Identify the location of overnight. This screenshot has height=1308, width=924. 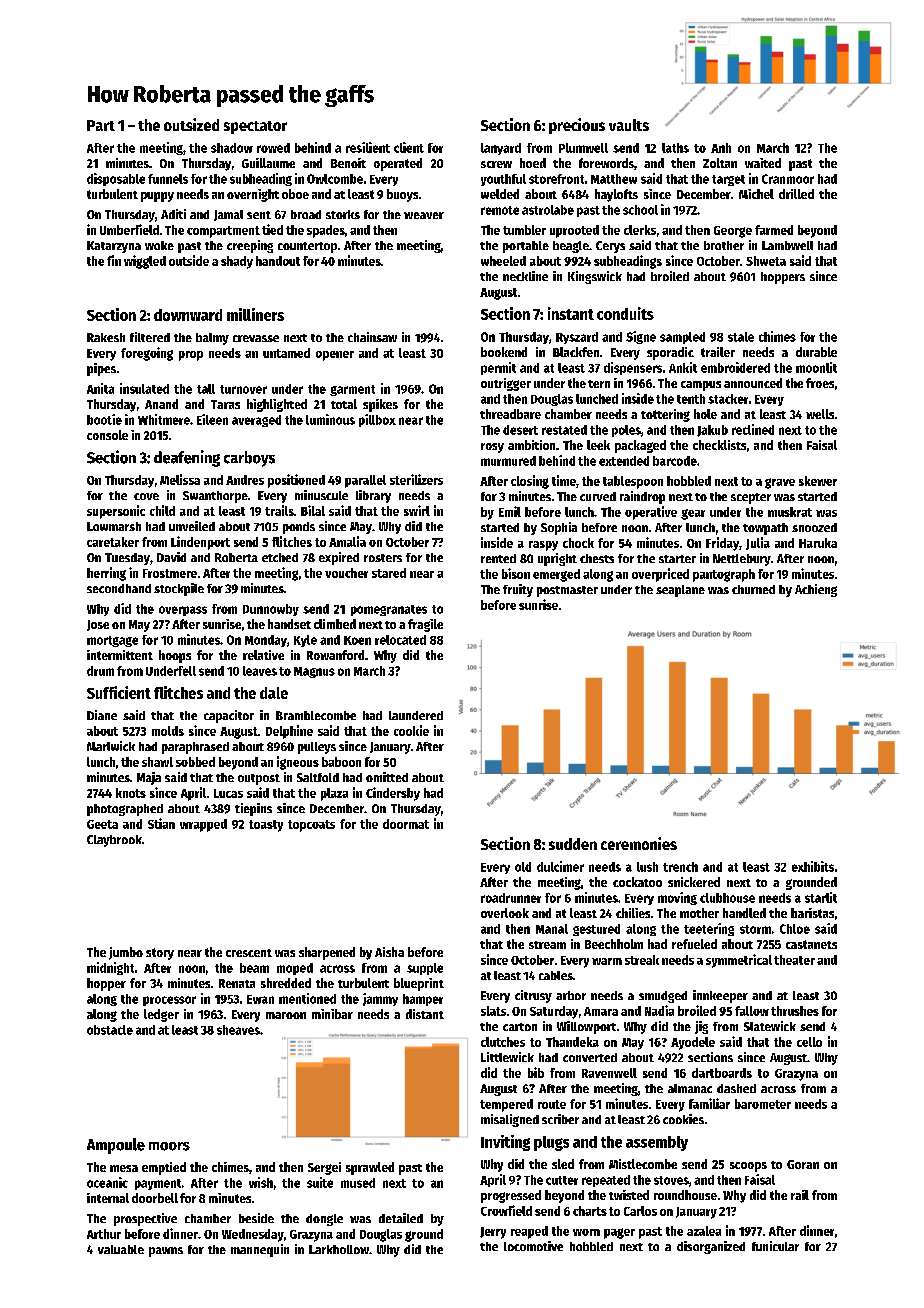
(253, 195).
